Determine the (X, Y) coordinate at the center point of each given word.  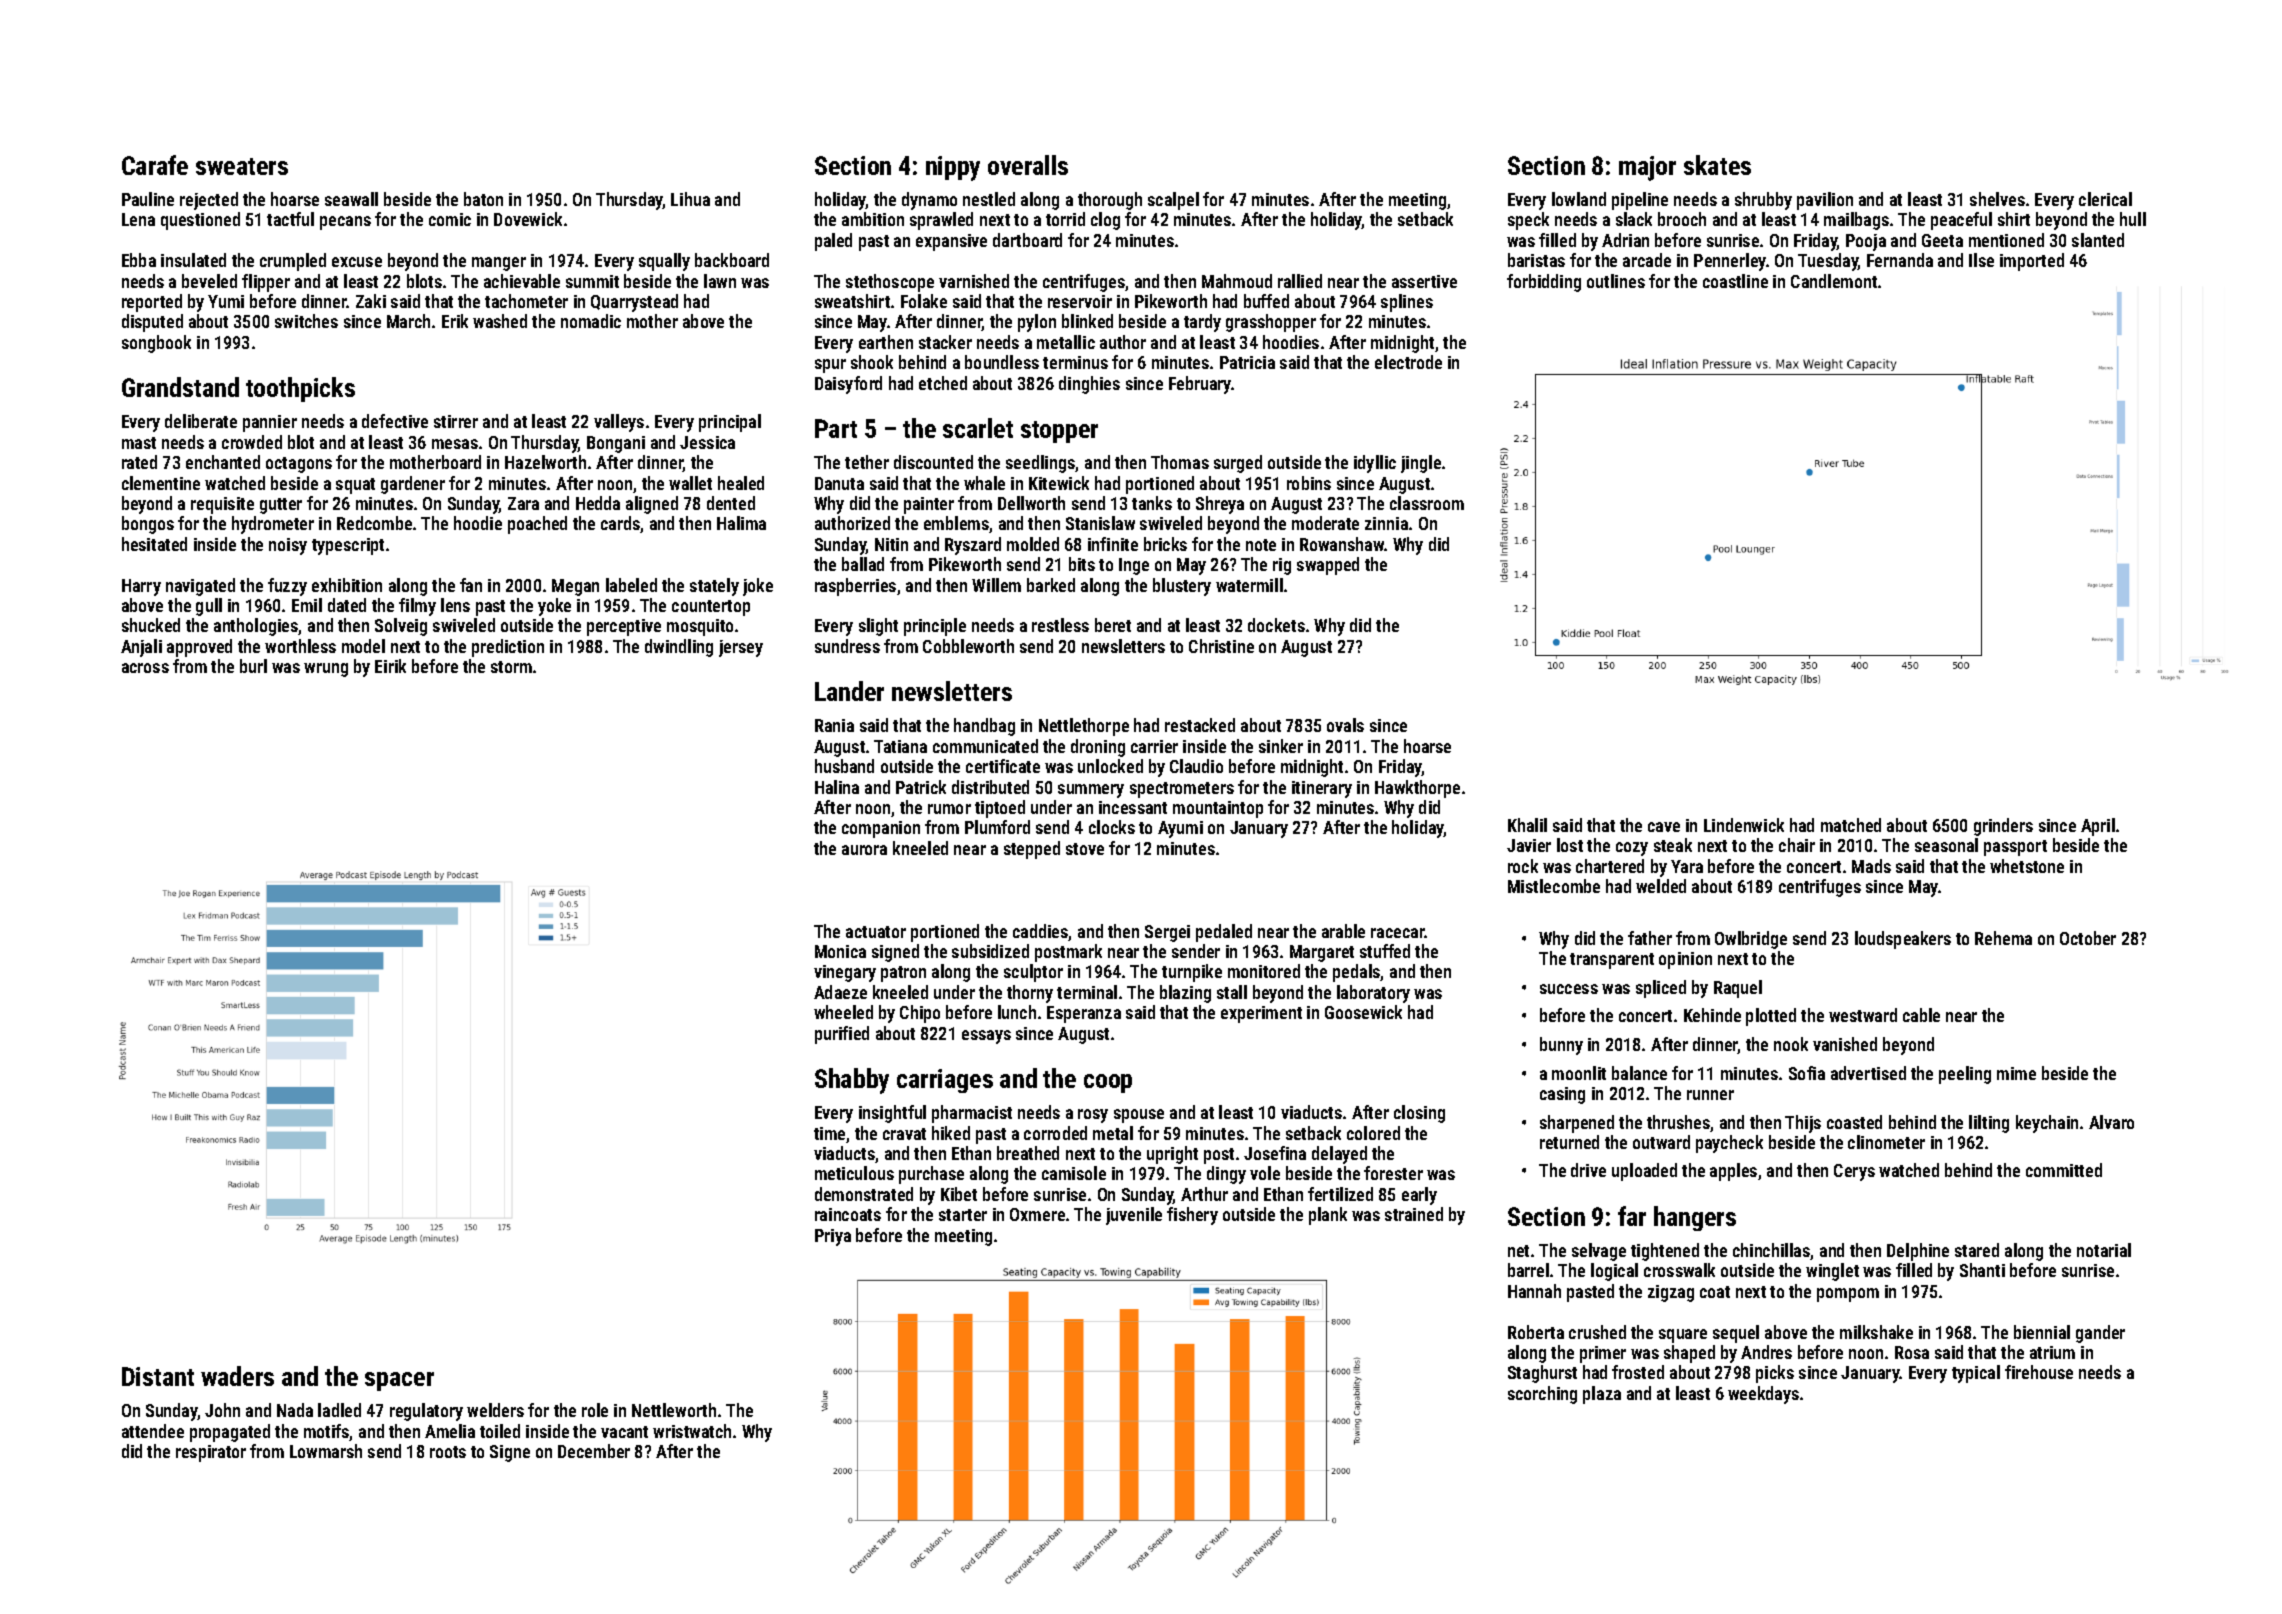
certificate (1003, 766)
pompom (1848, 1295)
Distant (158, 1376)
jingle (1421, 464)
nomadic (591, 321)
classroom (1427, 503)
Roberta (1536, 1332)
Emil (307, 605)
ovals (1345, 725)
